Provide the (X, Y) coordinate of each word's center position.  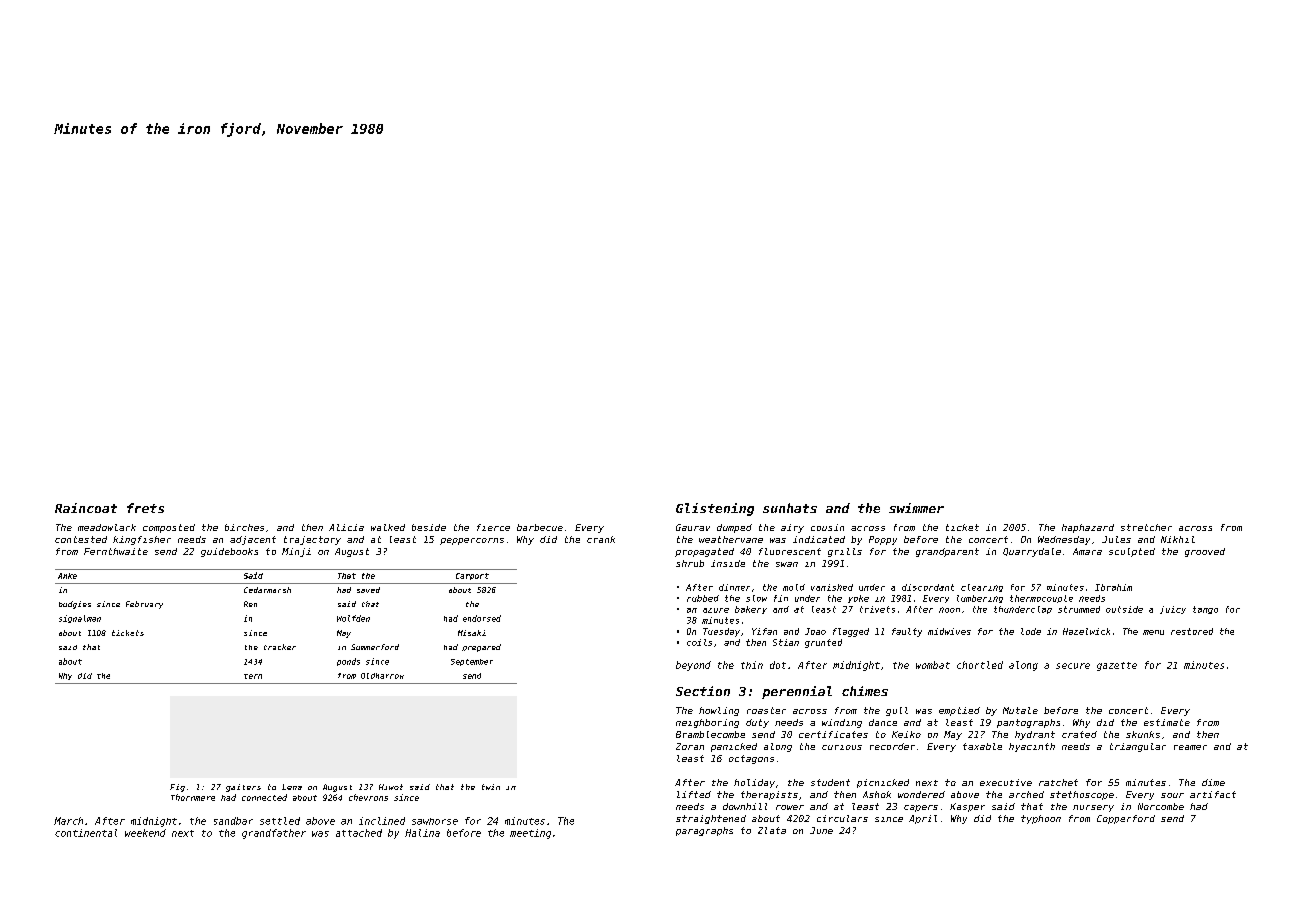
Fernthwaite (116, 551)
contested (81, 539)
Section (703, 691)
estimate (1167, 722)
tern (253, 676)
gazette (1117, 666)
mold (794, 587)
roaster (766, 710)
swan (787, 564)
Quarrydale (1032, 552)
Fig (177, 788)
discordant (928, 587)
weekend (145, 833)
